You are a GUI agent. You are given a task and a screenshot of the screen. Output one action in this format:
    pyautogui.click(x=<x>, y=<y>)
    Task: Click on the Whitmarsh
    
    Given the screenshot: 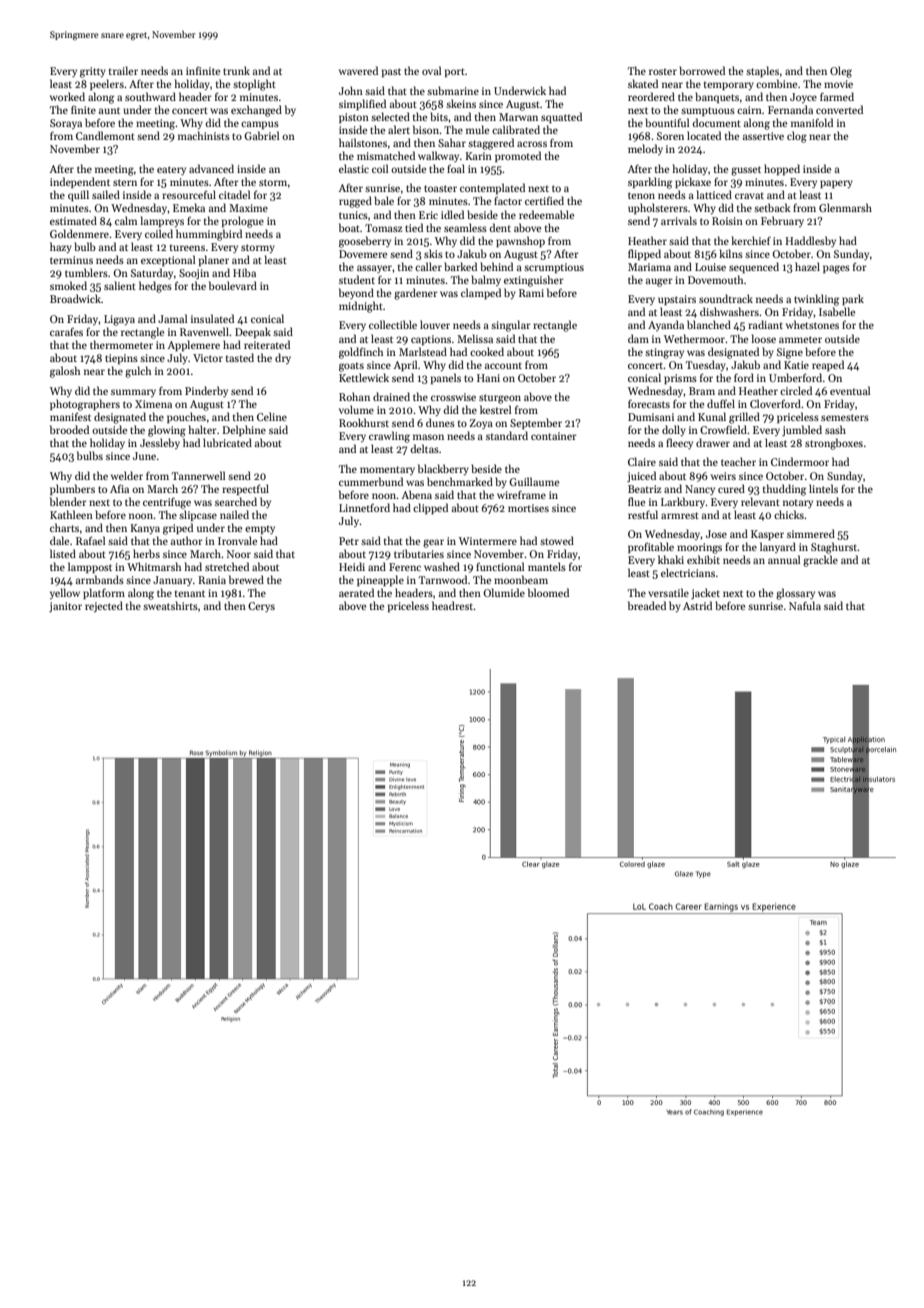 What is the action you would take?
    pyautogui.click(x=154, y=566)
